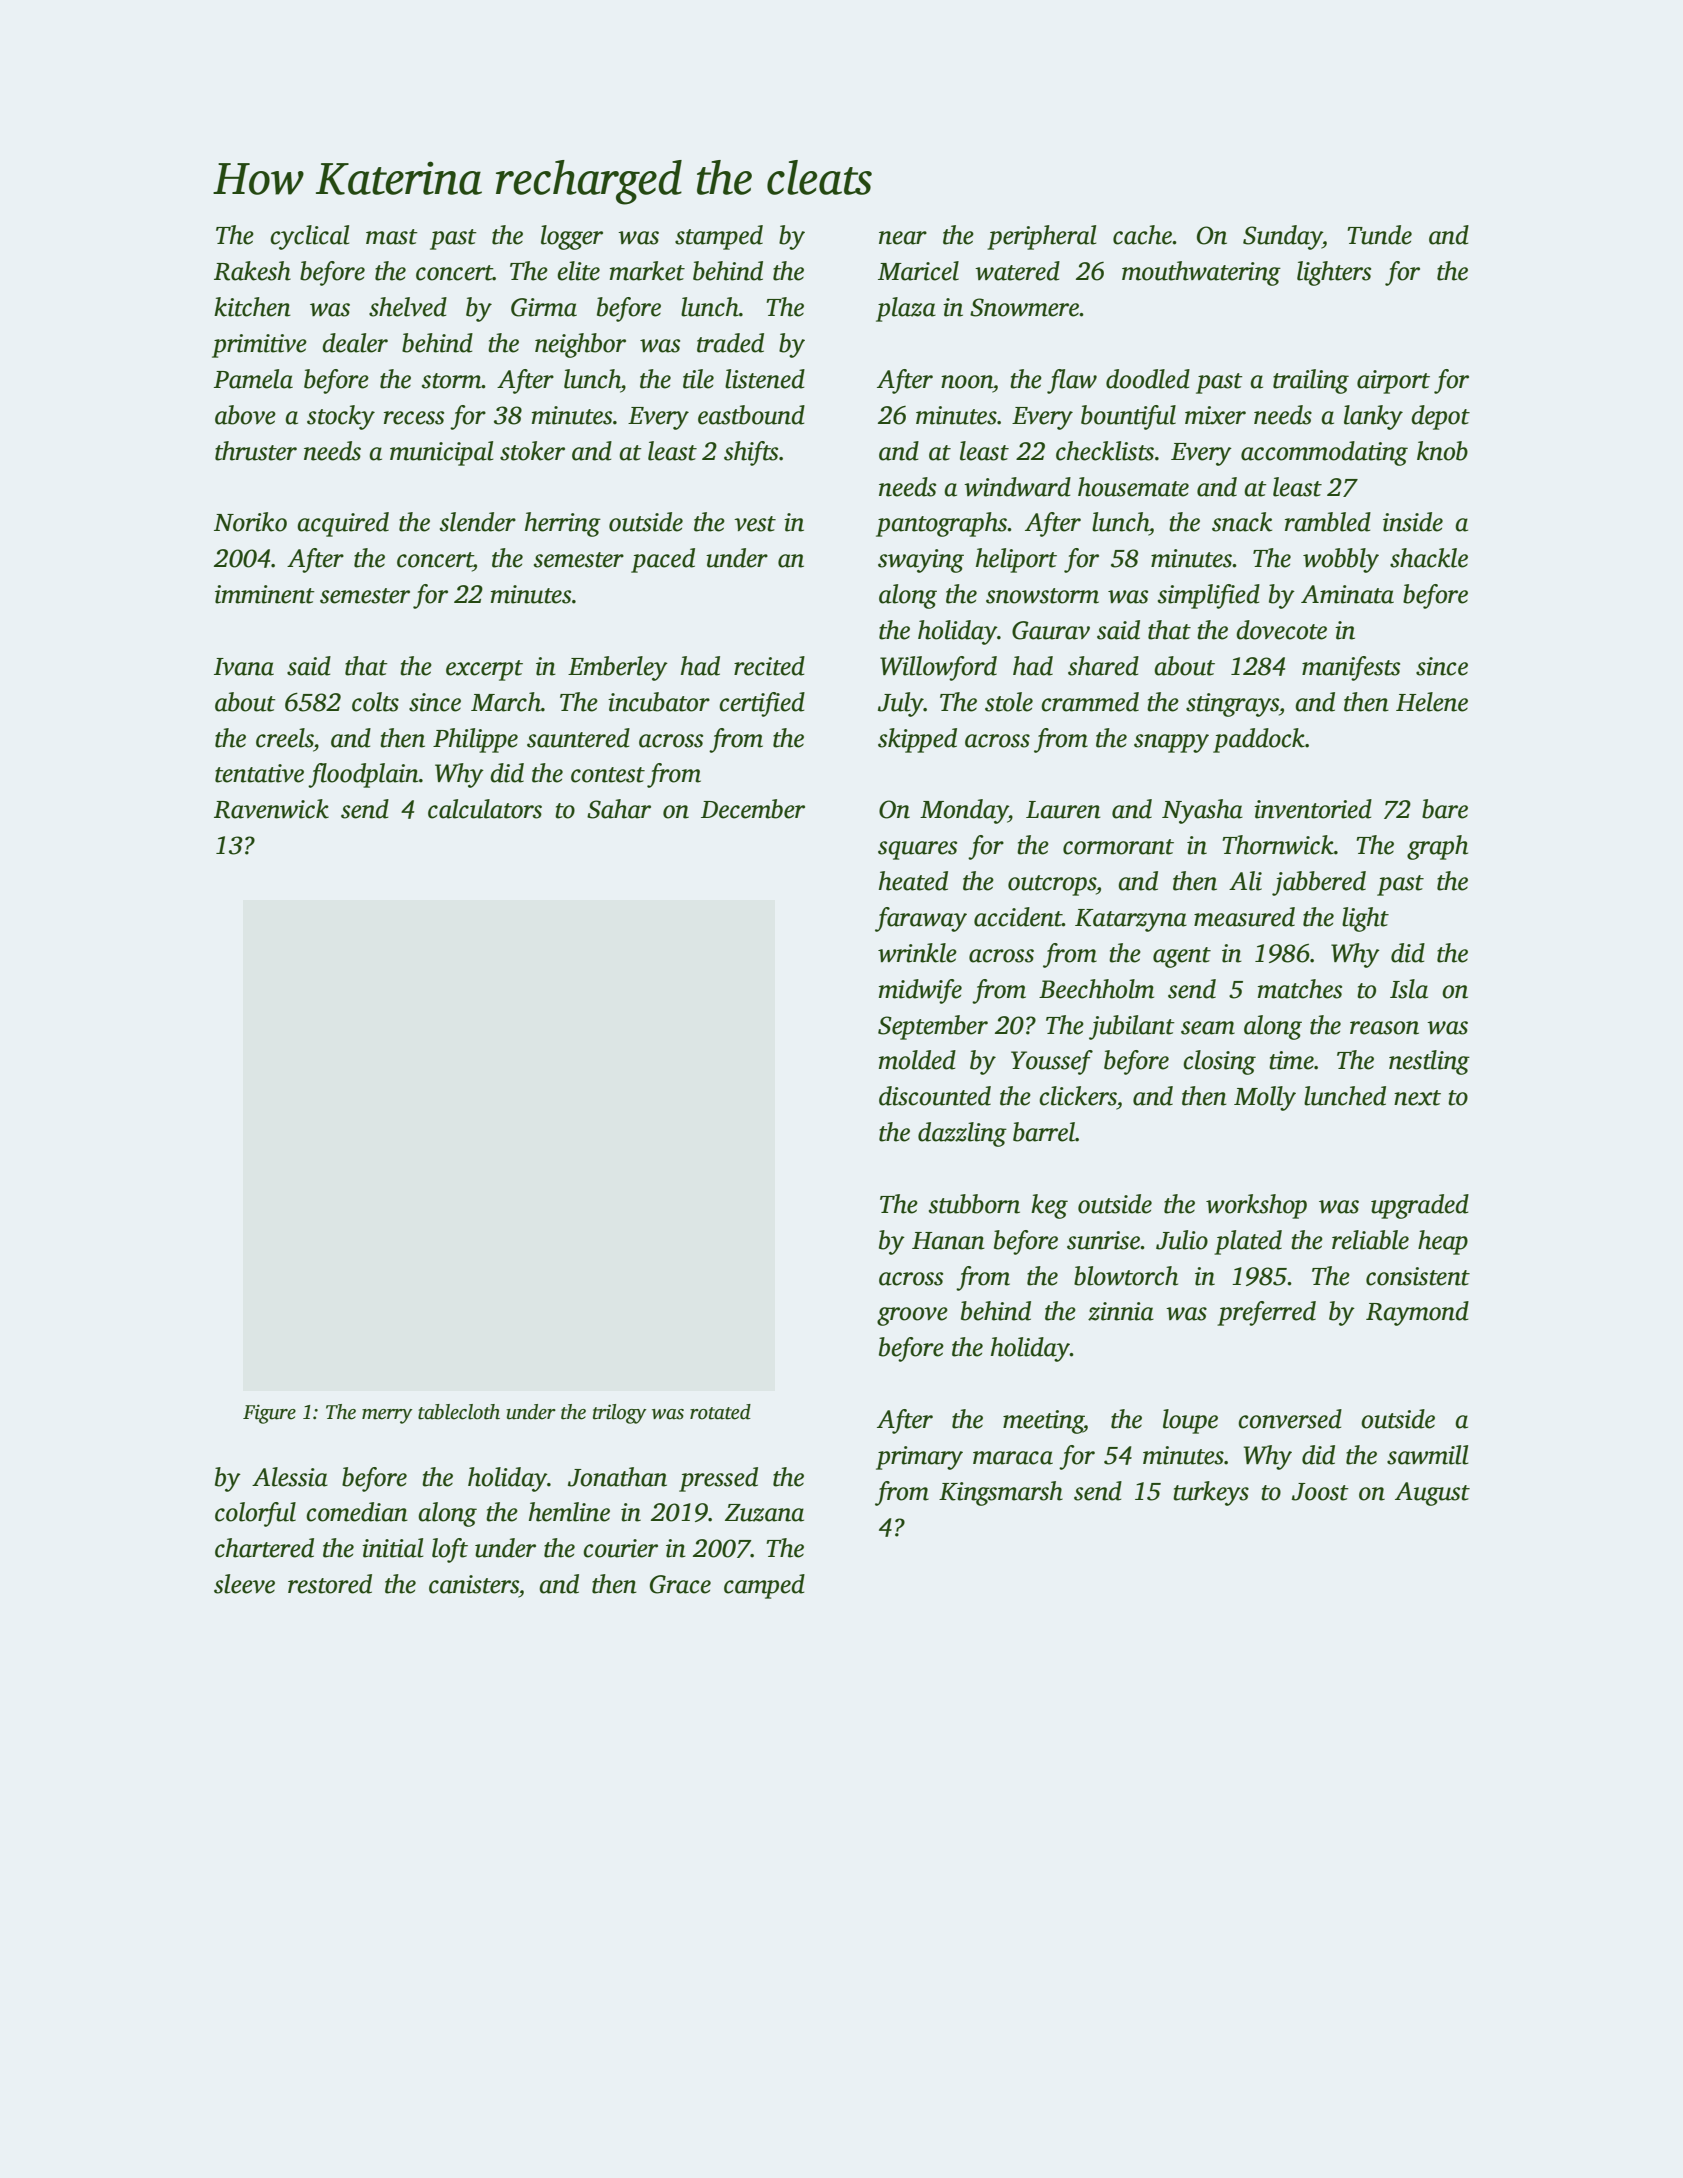  Describe the element at coordinates (341, 417) in the screenshot. I see `stocky` at that location.
